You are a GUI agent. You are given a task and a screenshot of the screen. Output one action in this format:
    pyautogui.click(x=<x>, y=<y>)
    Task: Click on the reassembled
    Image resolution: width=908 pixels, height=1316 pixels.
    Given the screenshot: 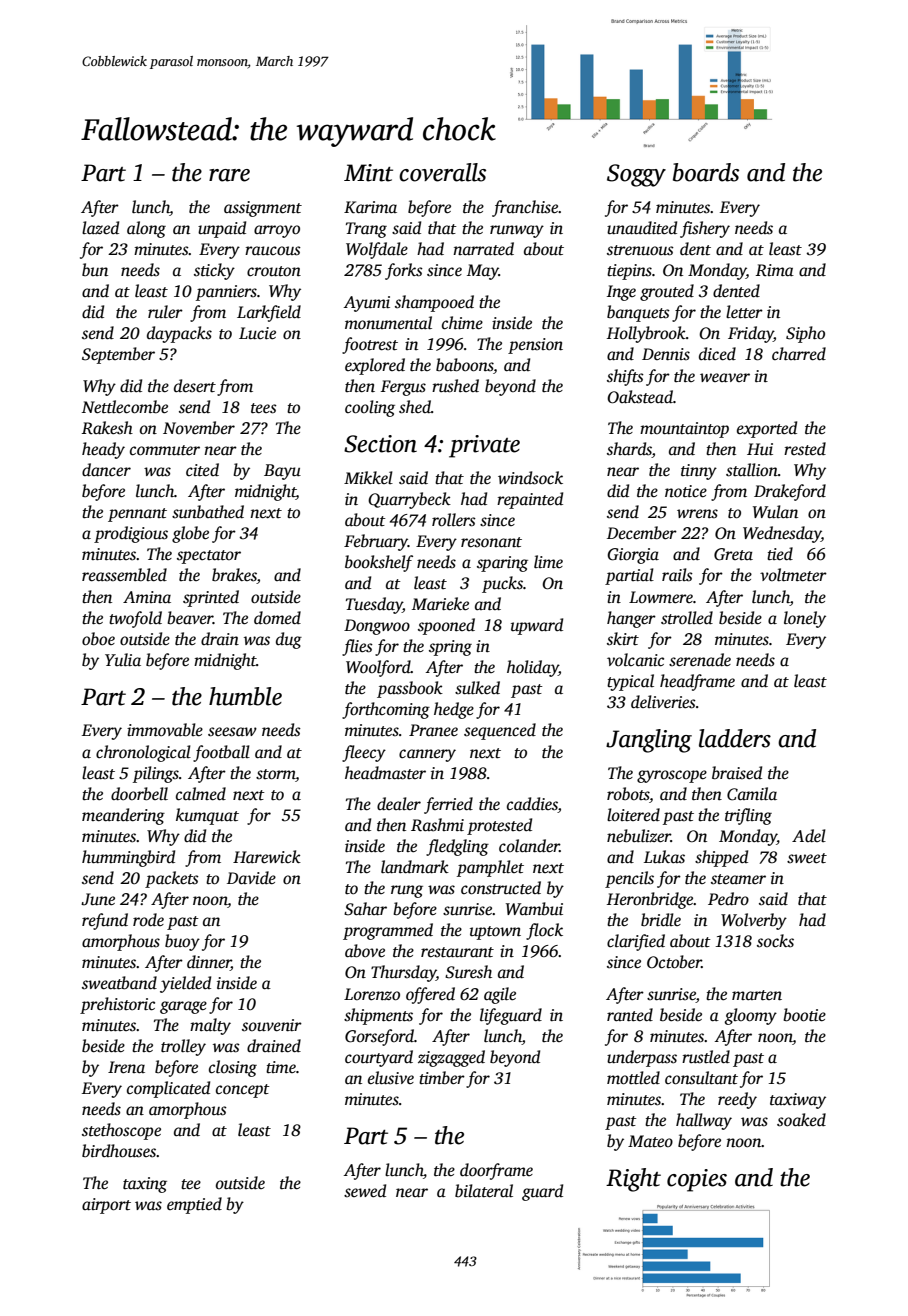 What is the action you would take?
    pyautogui.click(x=124, y=575)
